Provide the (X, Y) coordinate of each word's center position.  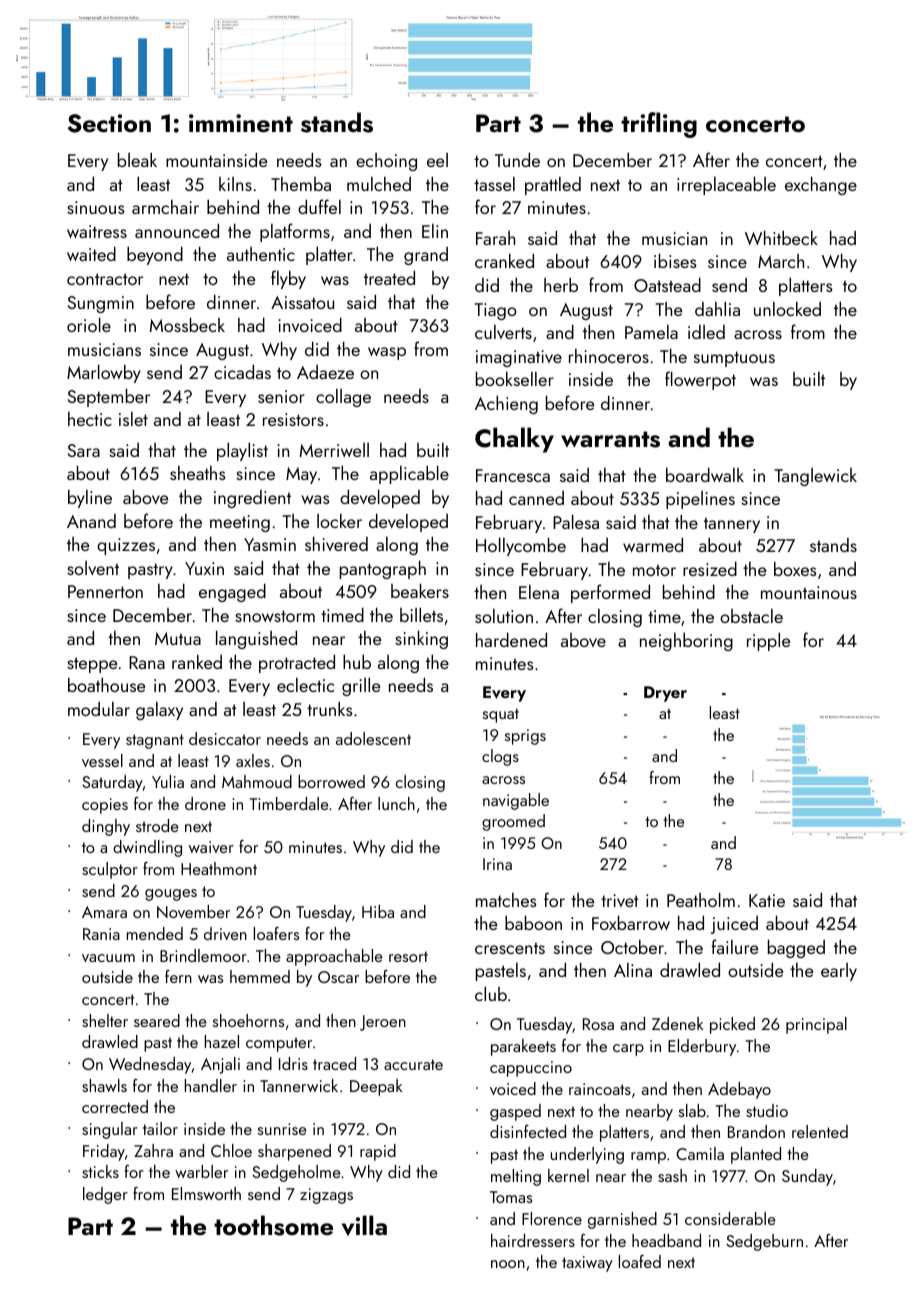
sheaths (198, 473)
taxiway (587, 1264)
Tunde (517, 159)
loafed (640, 1261)
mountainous (809, 592)
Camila (700, 1153)
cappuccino (531, 1069)
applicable (409, 474)
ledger (105, 1195)
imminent (241, 123)
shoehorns (248, 1020)
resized (710, 568)
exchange (821, 185)
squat (501, 715)
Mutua (178, 638)
